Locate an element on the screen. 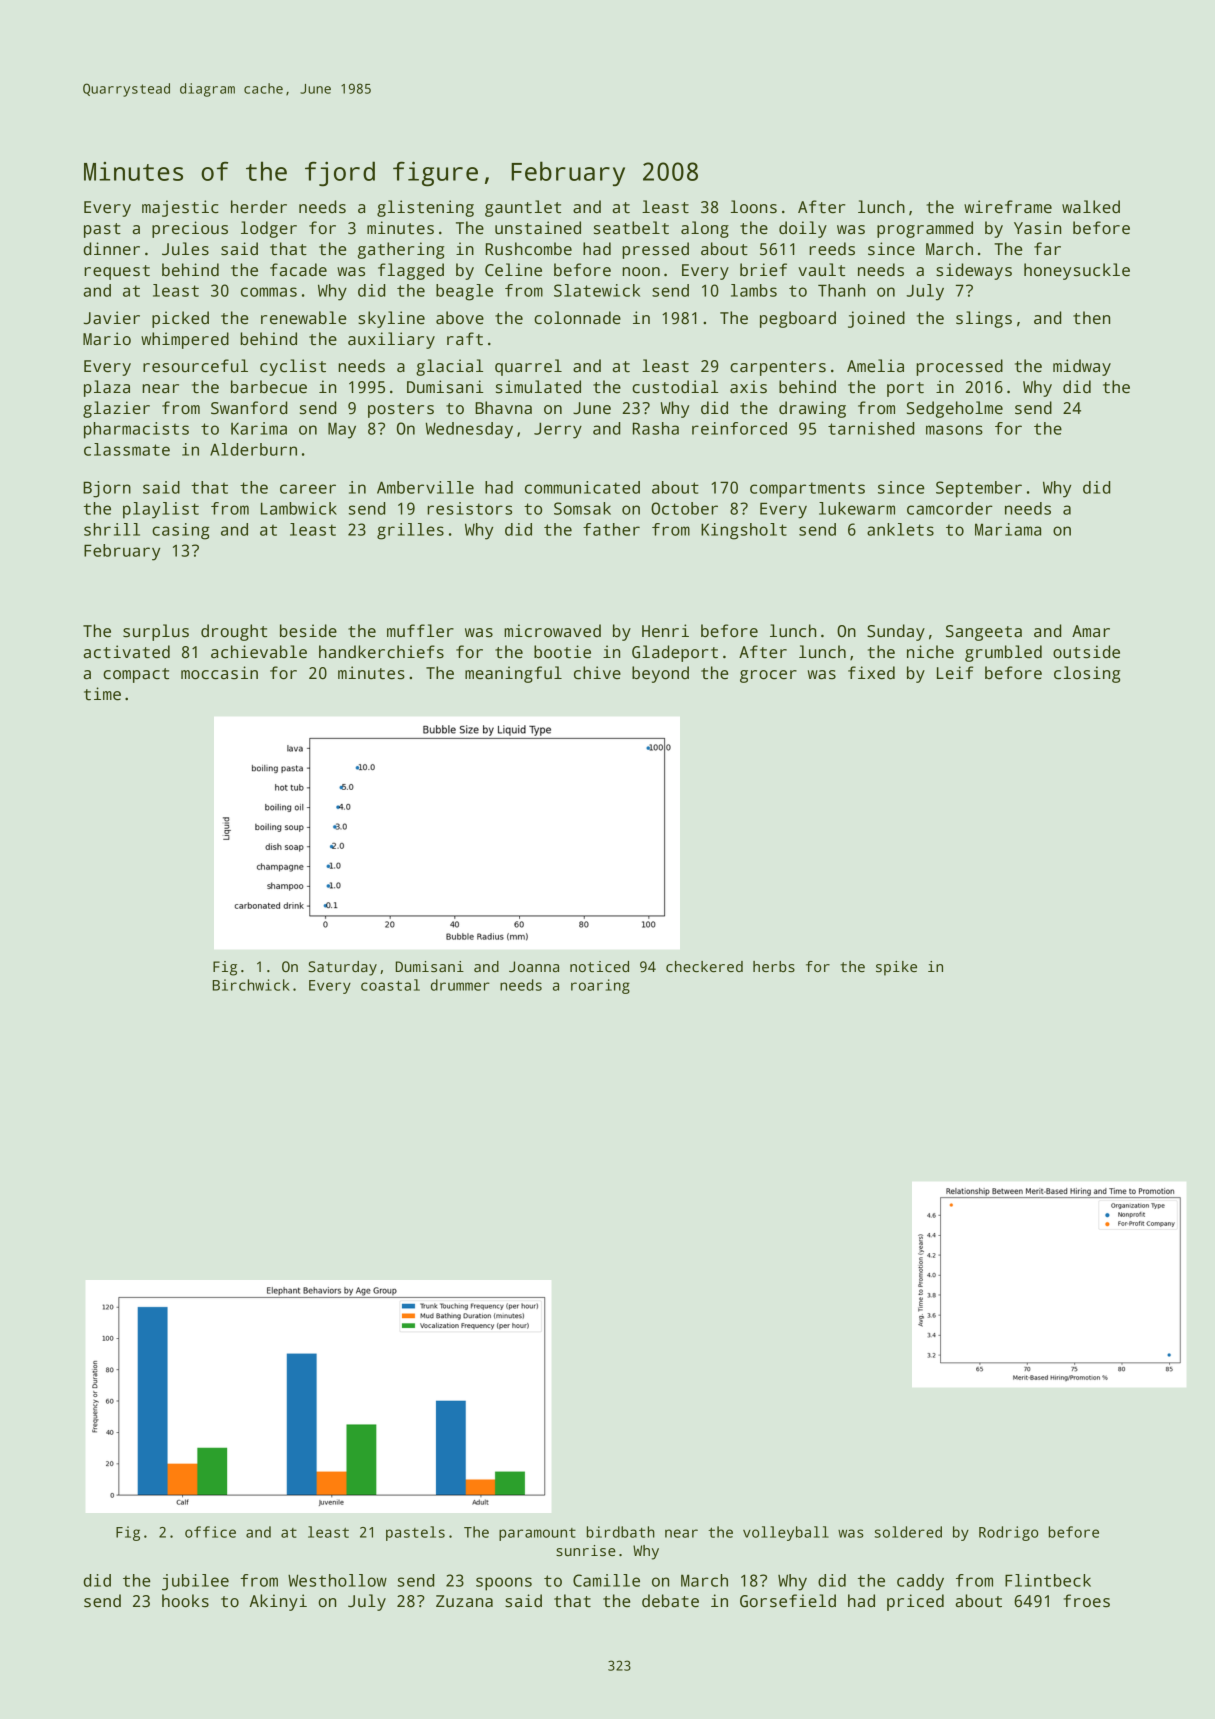 This screenshot has width=1215, height=1719. compact is located at coordinates (136, 675).
